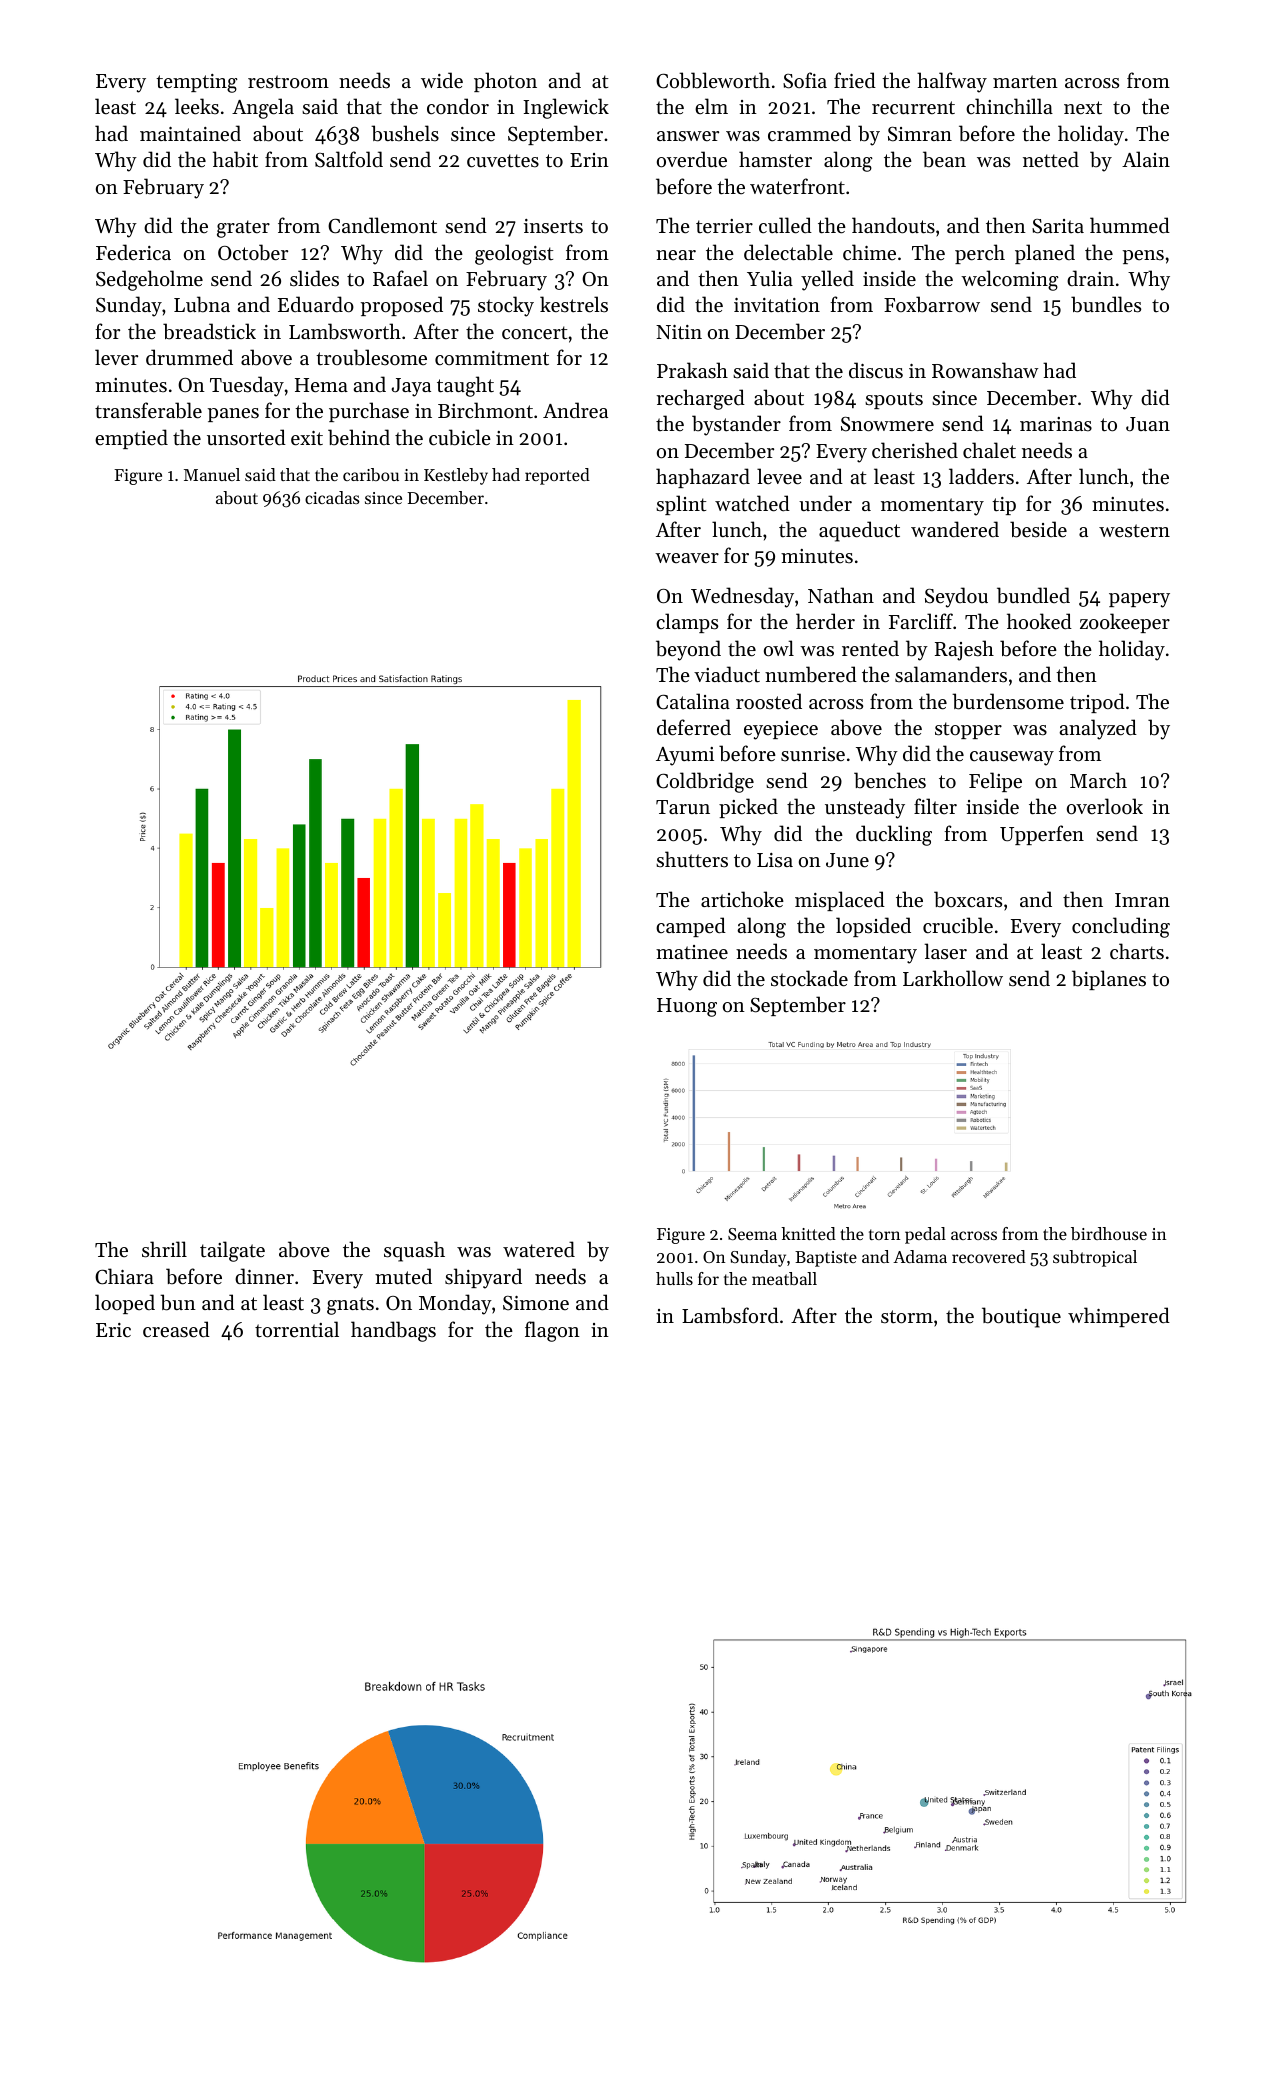 The height and width of the screenshot is (2084, 1265). Describe the element at coordinates (981, 476) in the screenshot. I see `ladders` at that location.
